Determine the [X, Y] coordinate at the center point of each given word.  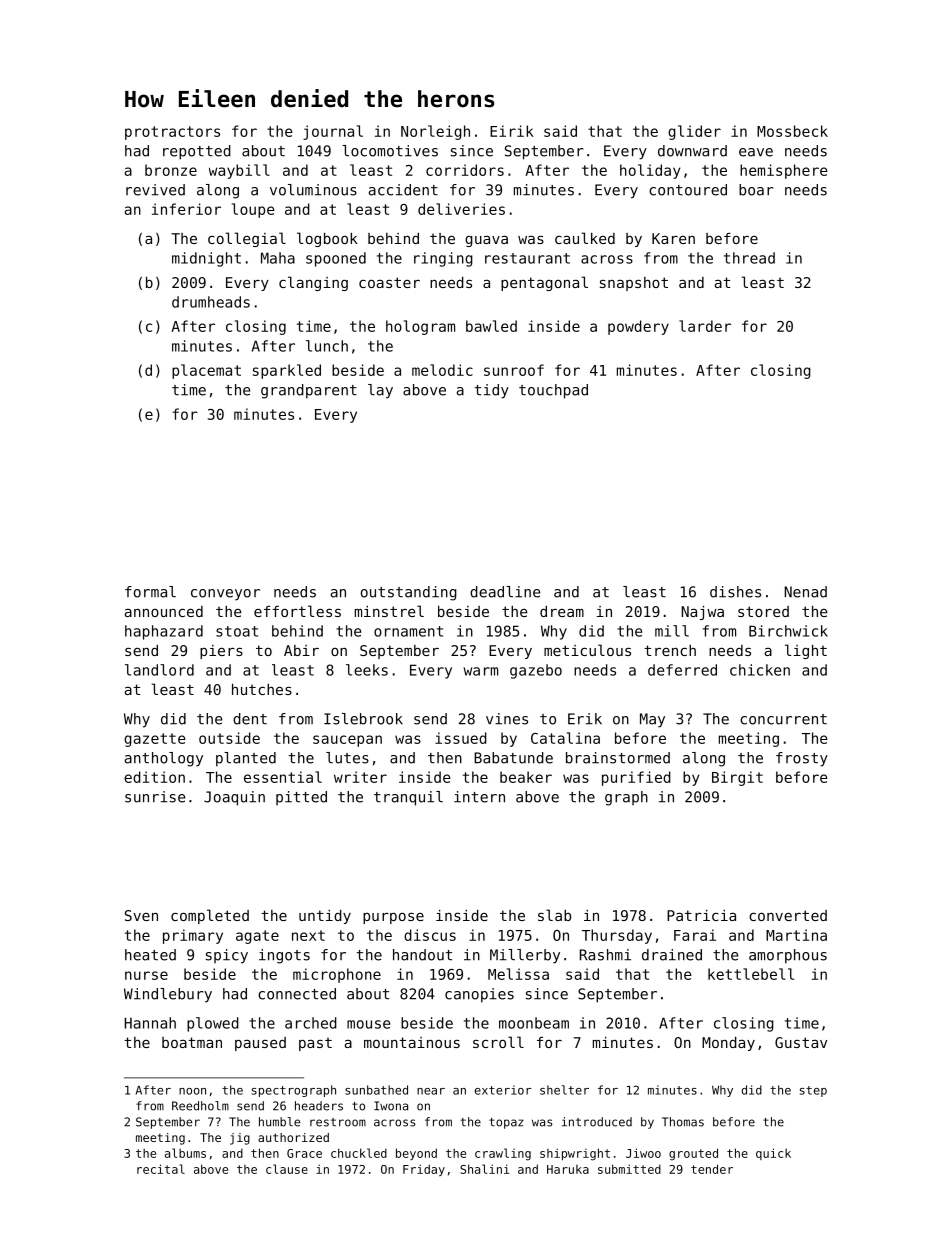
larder [705, 326]
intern [479, 797]
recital [161, 1169]
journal [333, 132]
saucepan [347, 741]
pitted [301, 798]
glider [694, 132]
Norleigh [435, 132]
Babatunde [513, 758]
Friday [424, 1170]
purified [636, 778]
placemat [206, 371]
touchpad [553, 391]
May [652, 720]
